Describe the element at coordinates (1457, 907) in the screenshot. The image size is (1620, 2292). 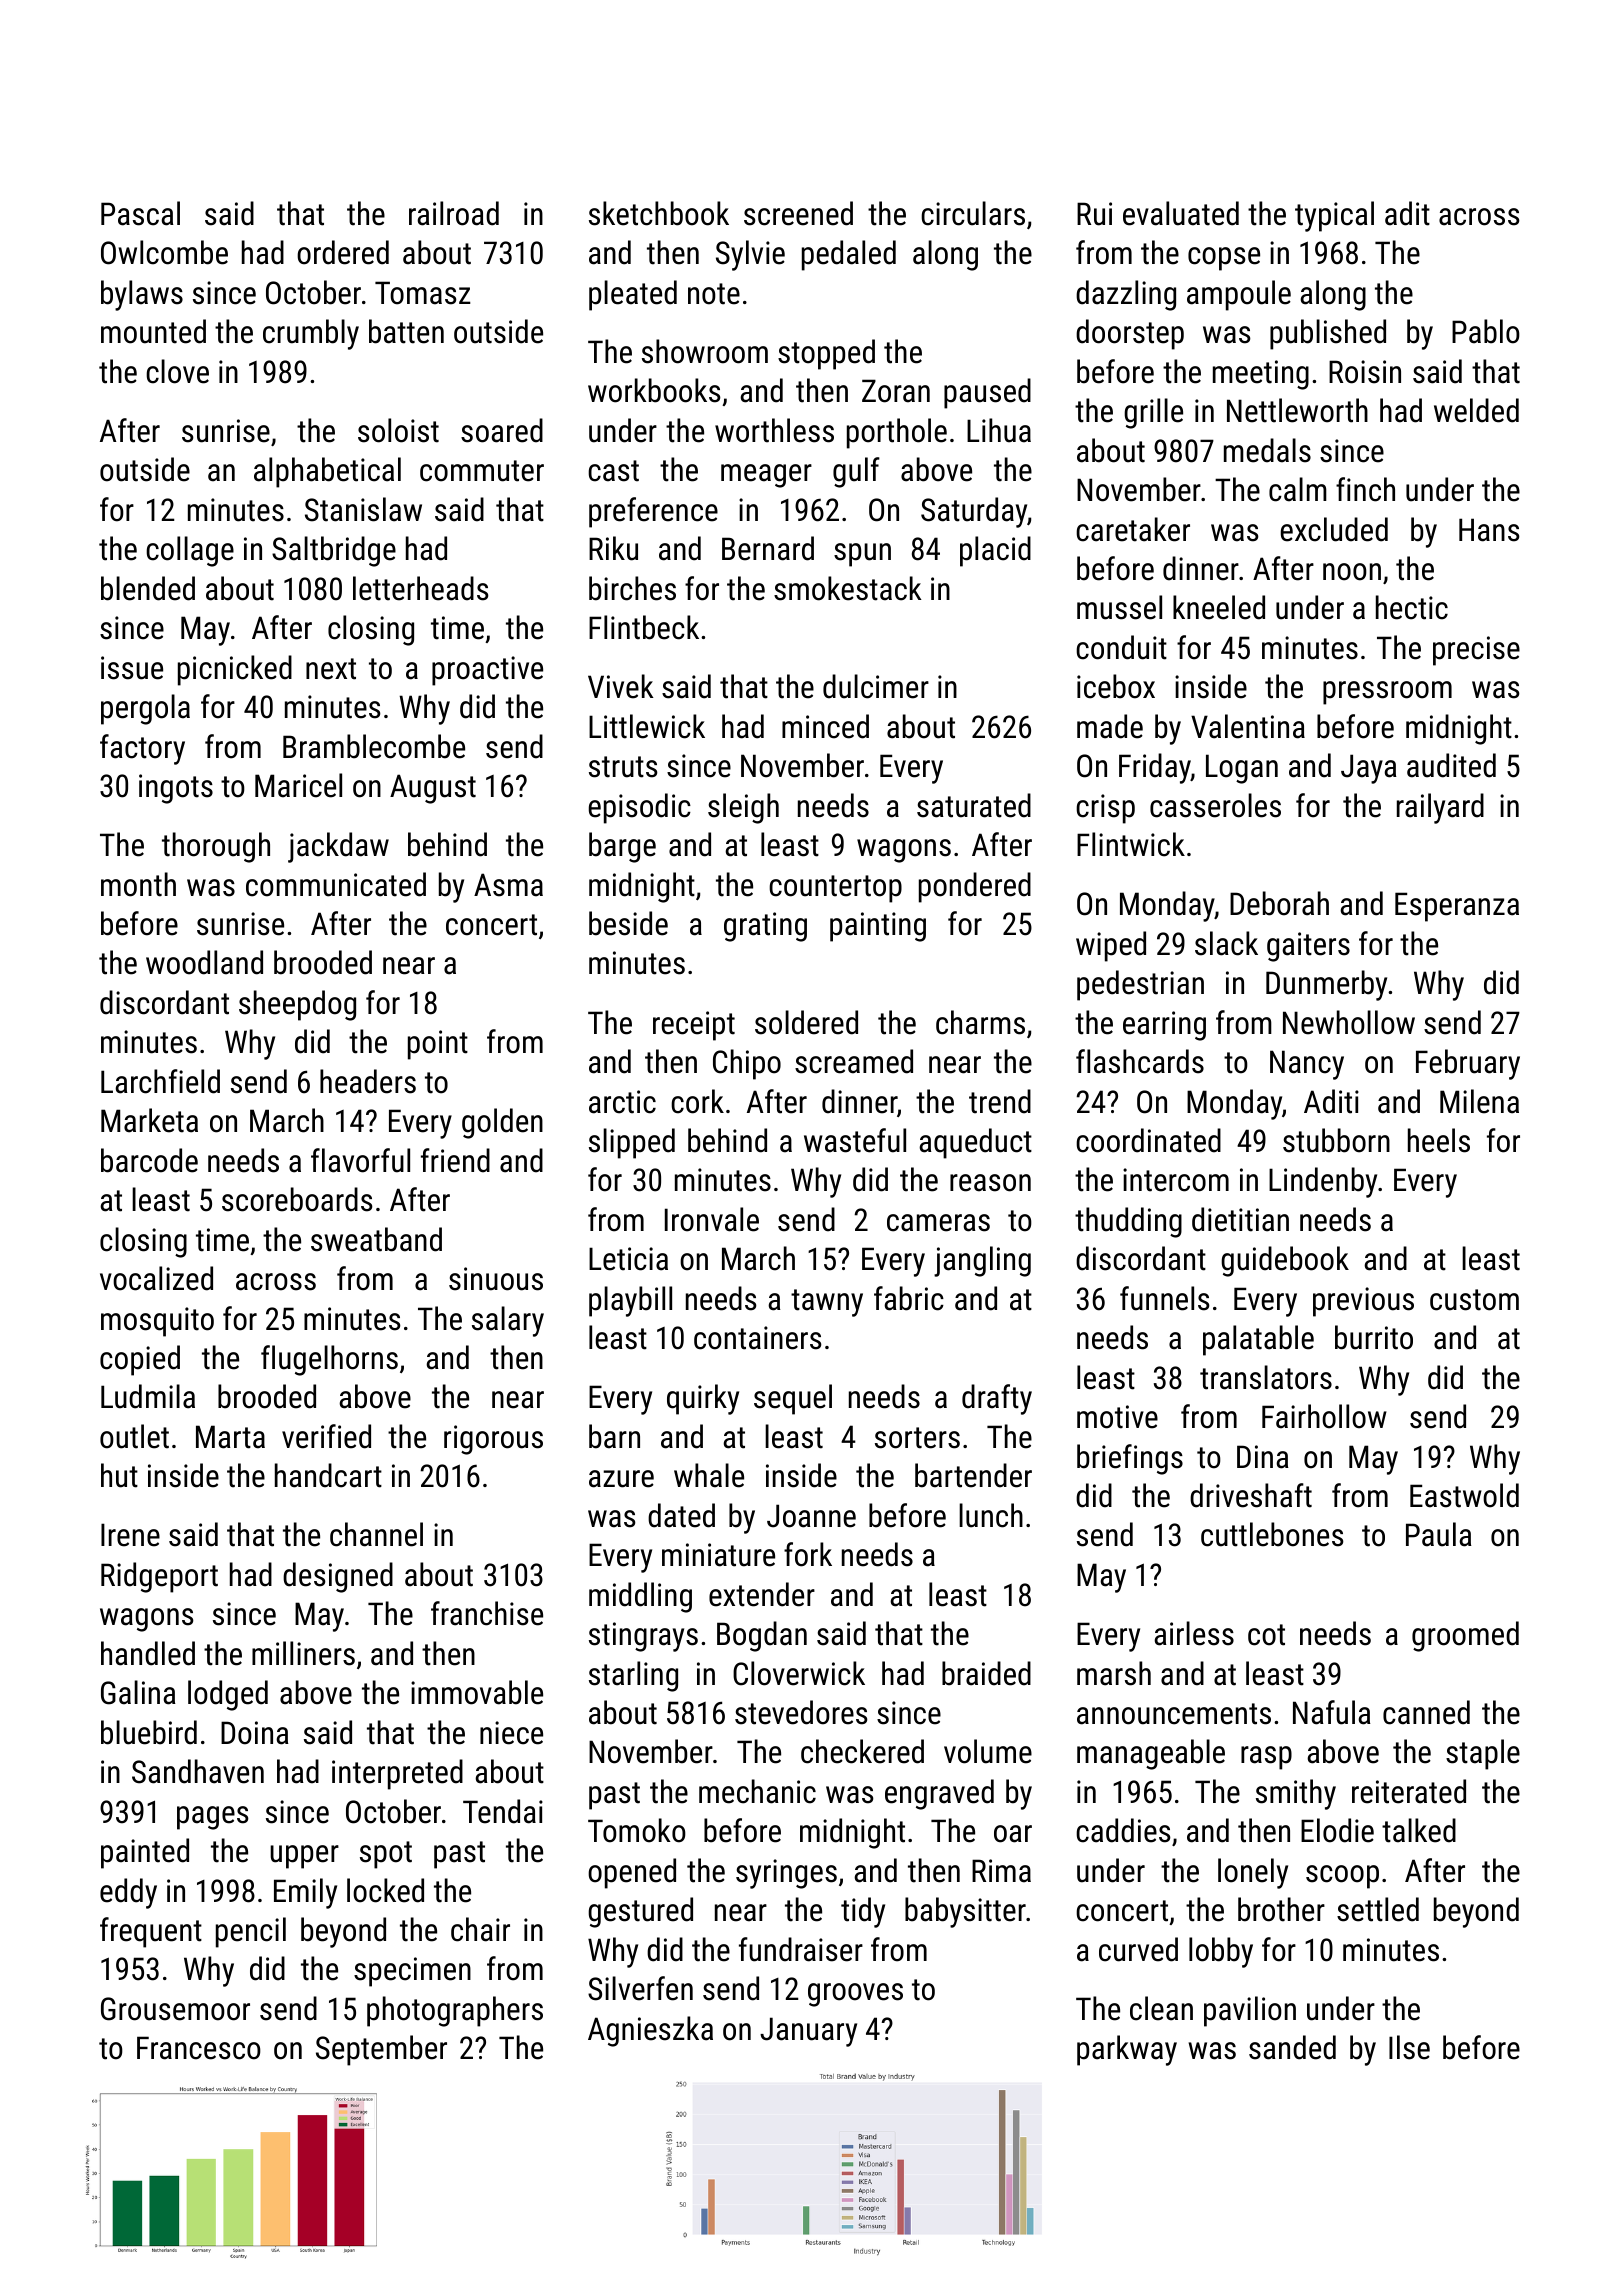
I see `Esperanza` at that location.
